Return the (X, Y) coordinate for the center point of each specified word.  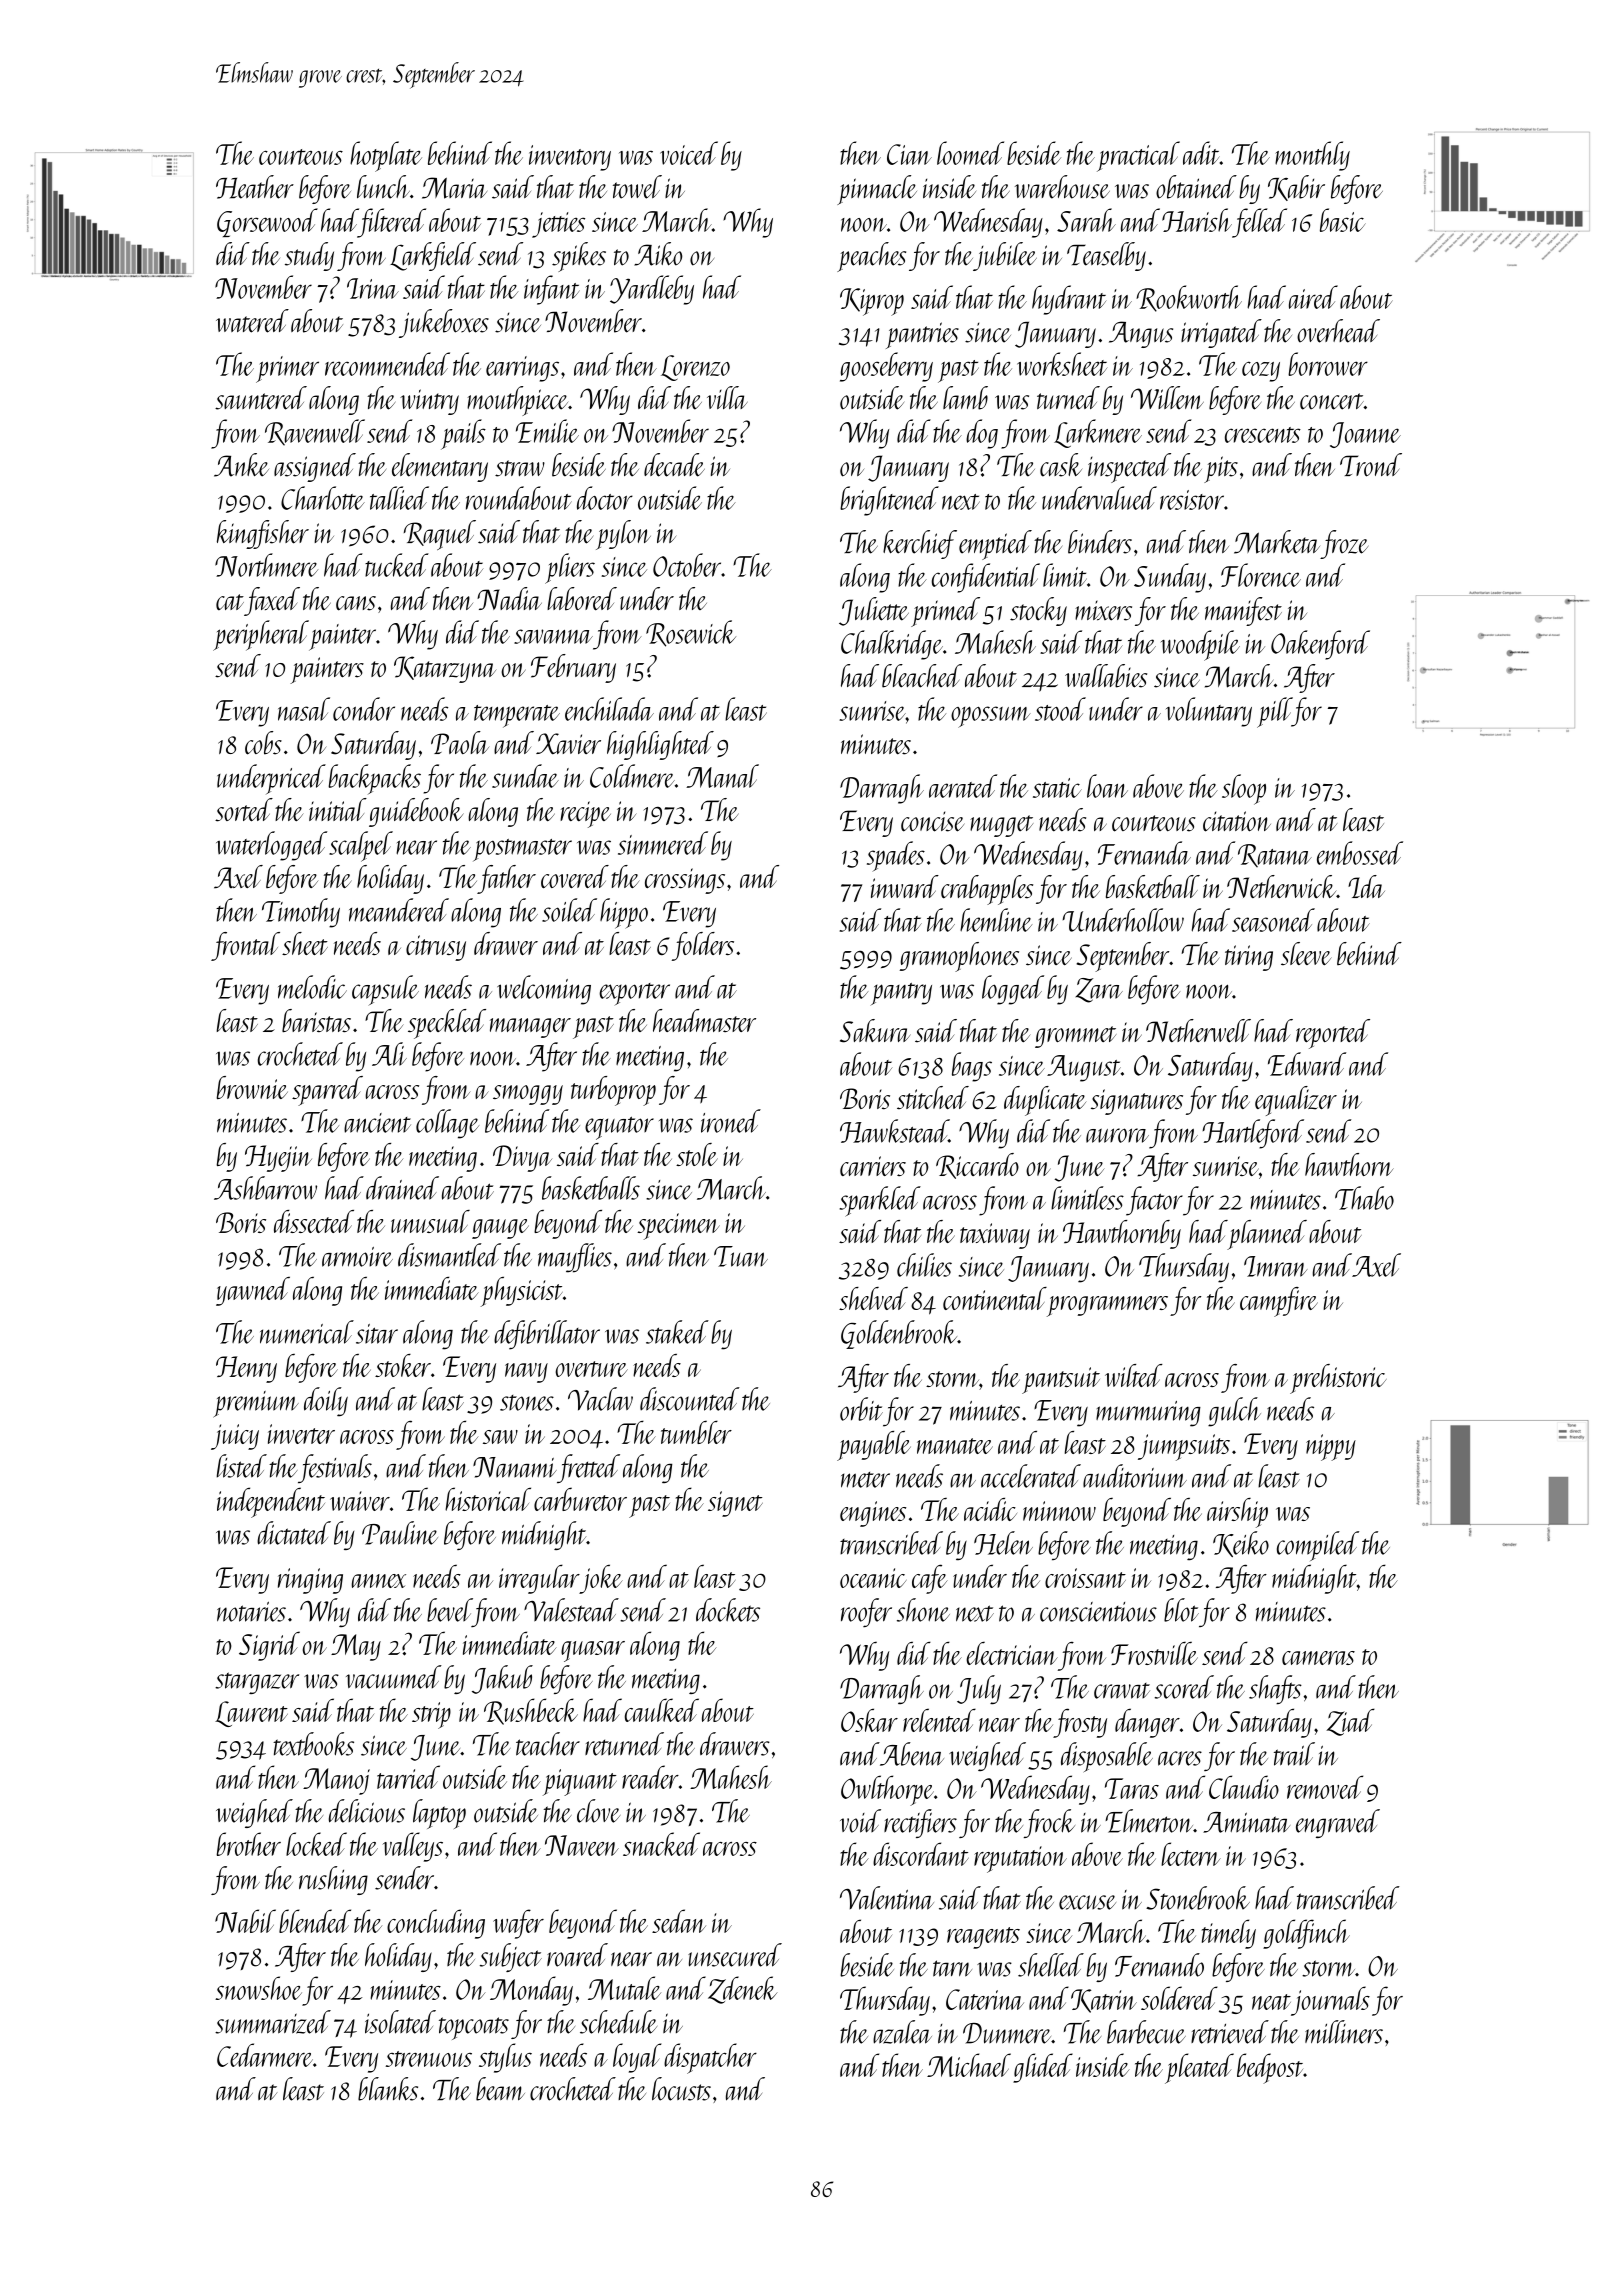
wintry (429, 402)
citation (1237, 821)
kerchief (920, 544)
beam (500, 2089)
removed (1325, 1787)
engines (873, 1514)
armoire (357, 1257)
